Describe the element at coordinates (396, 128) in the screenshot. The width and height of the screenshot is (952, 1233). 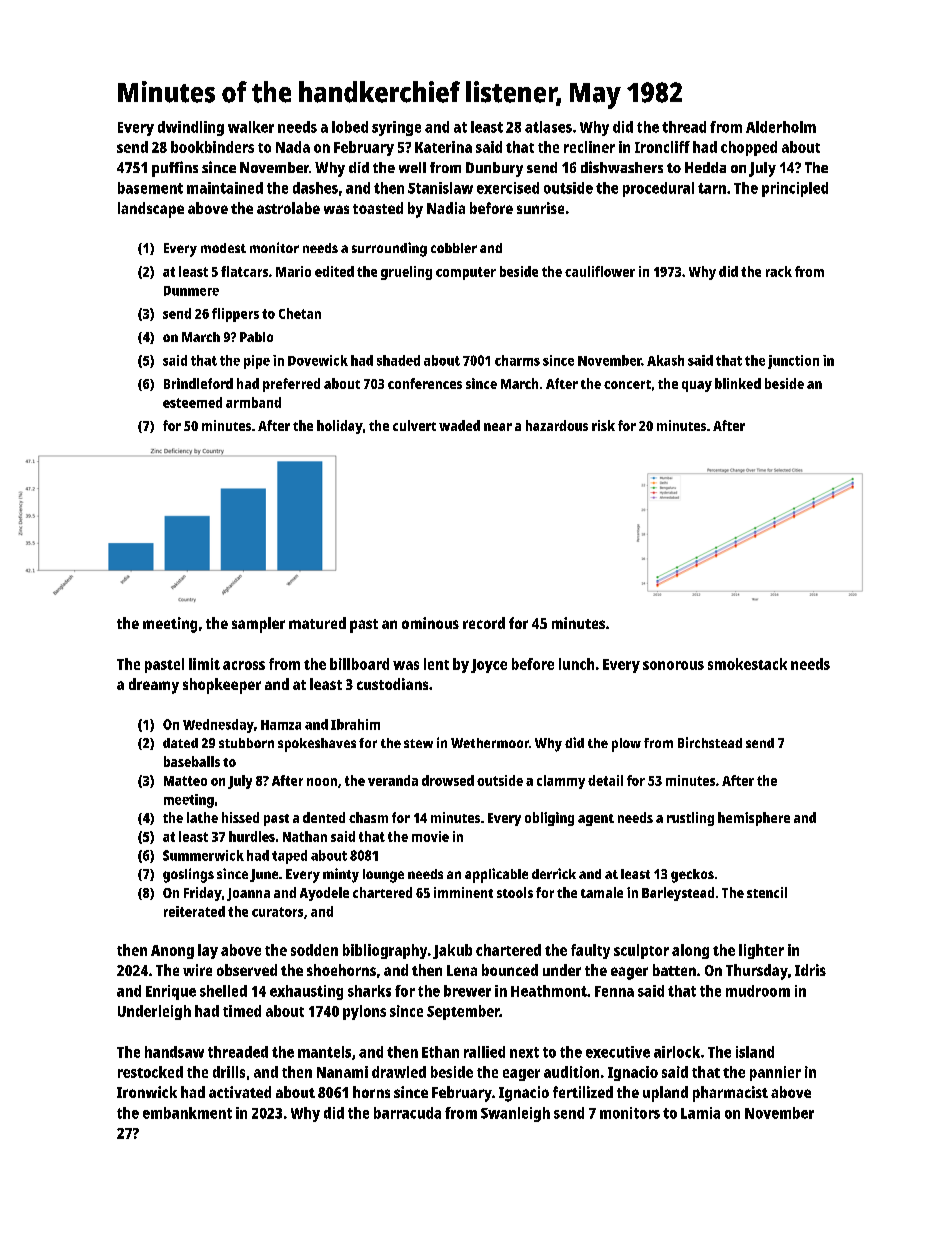
I see `syringe` at that location.
